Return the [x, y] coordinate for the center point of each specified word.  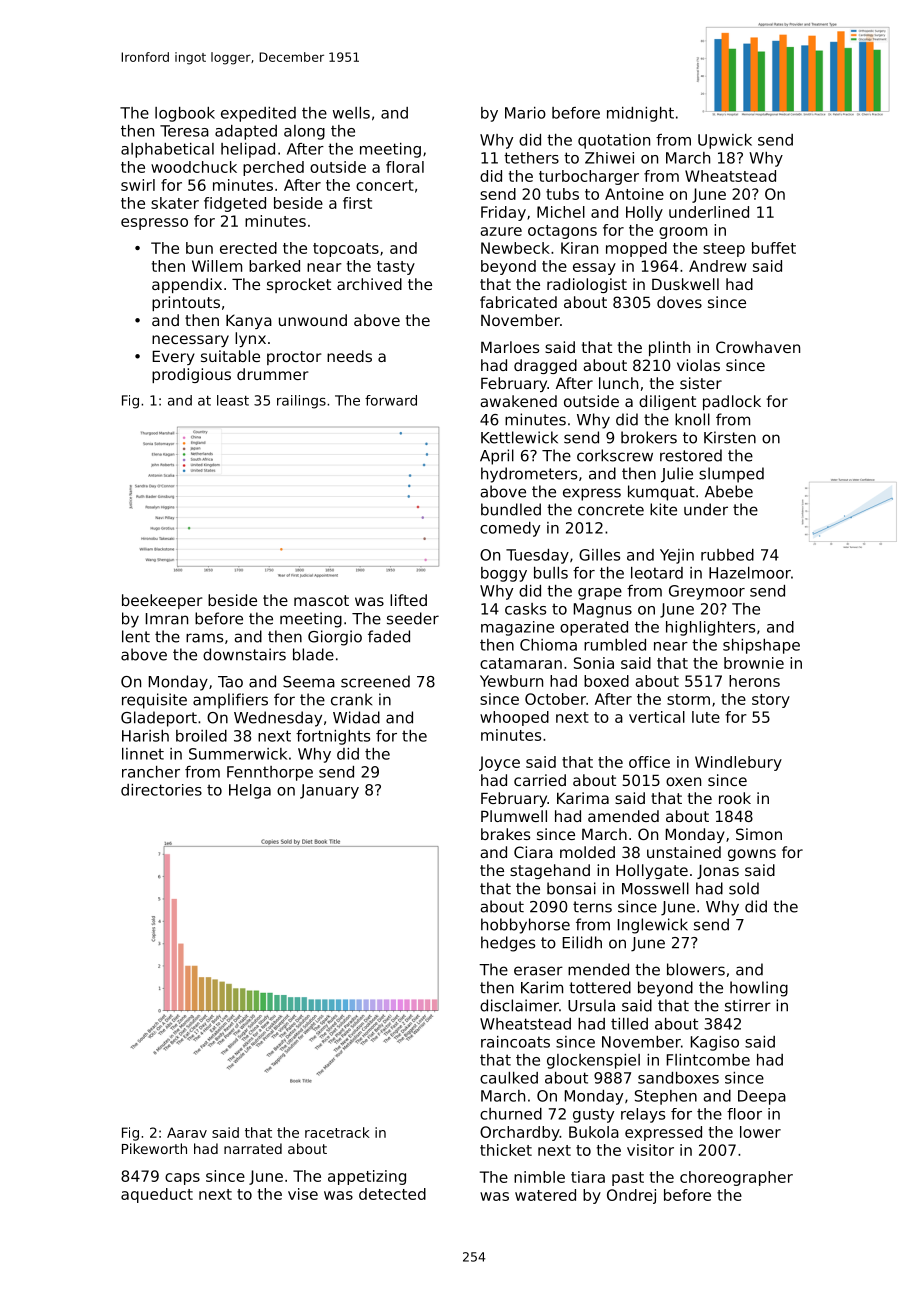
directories [161, 790]
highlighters [710, 628]
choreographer [736, 1178]
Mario [525, 113]
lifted [408, 600]
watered [545, 1195]
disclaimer [519, 1005]
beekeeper [162, 601]
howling [759, 989]
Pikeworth [154, 1148]
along [304, 132]
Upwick [725, 141]
